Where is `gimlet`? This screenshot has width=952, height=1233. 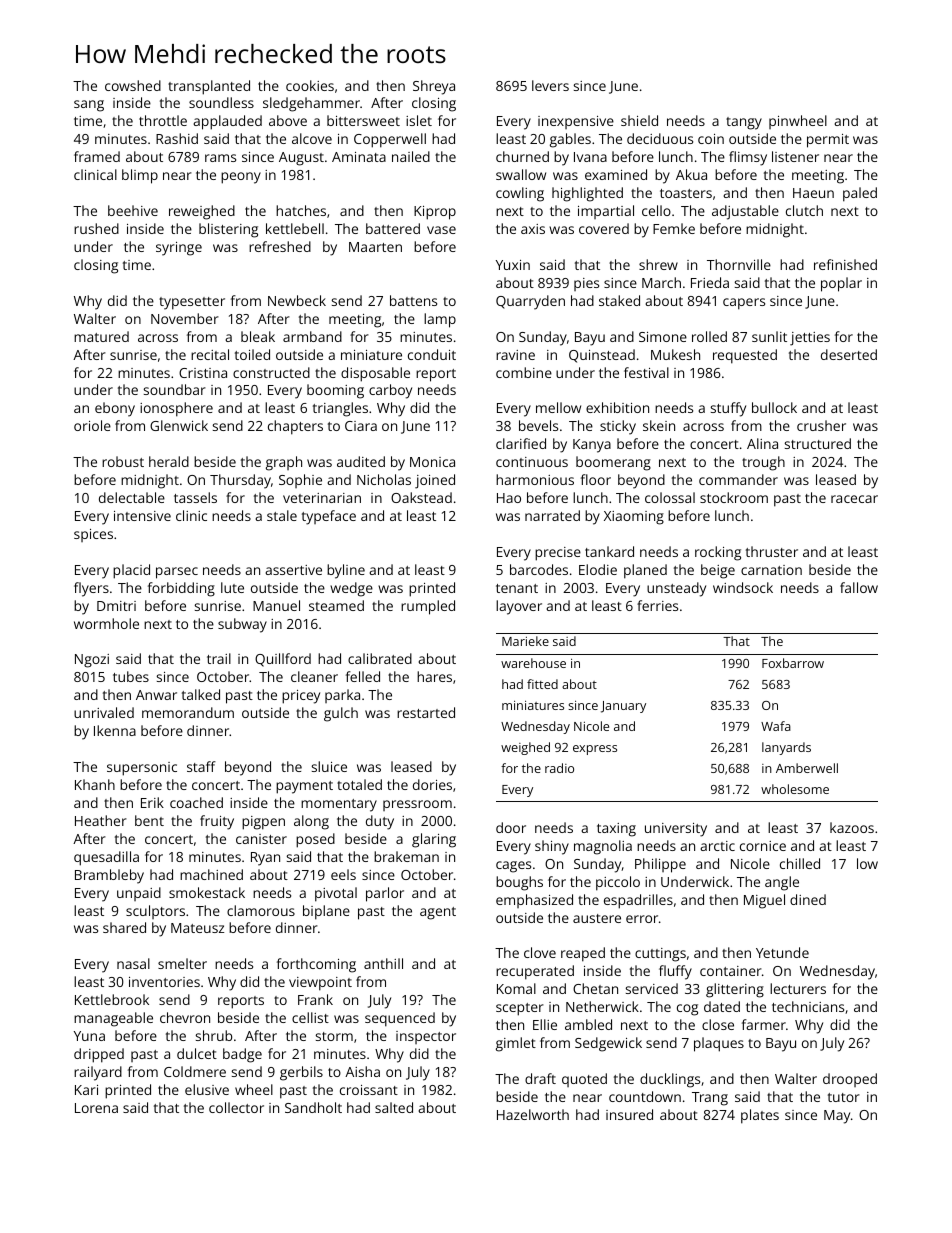 gimlet is located at coordinates (516, 1044).
